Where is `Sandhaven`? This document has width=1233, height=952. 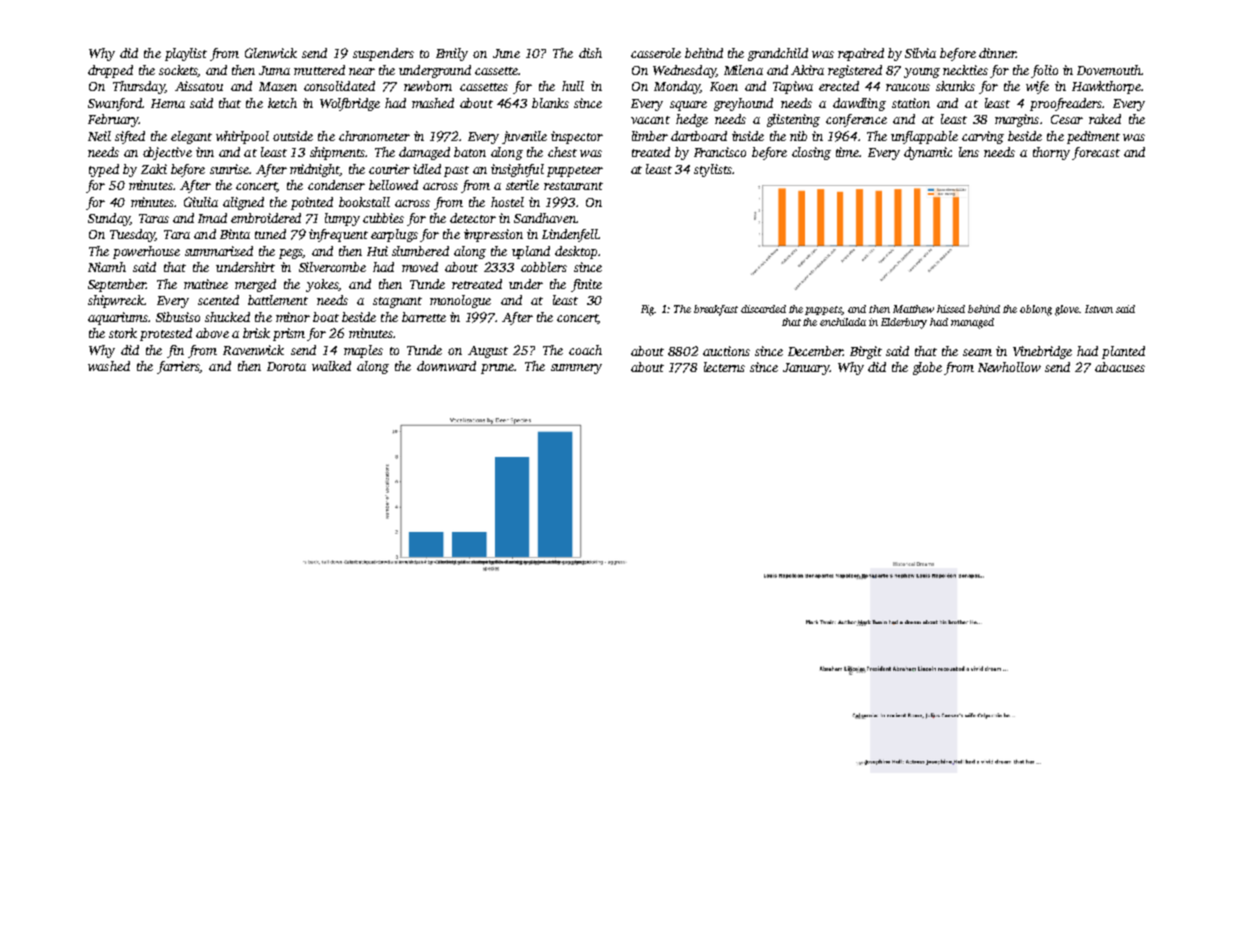 Sandhaven is located at coordinates (545, 218).
